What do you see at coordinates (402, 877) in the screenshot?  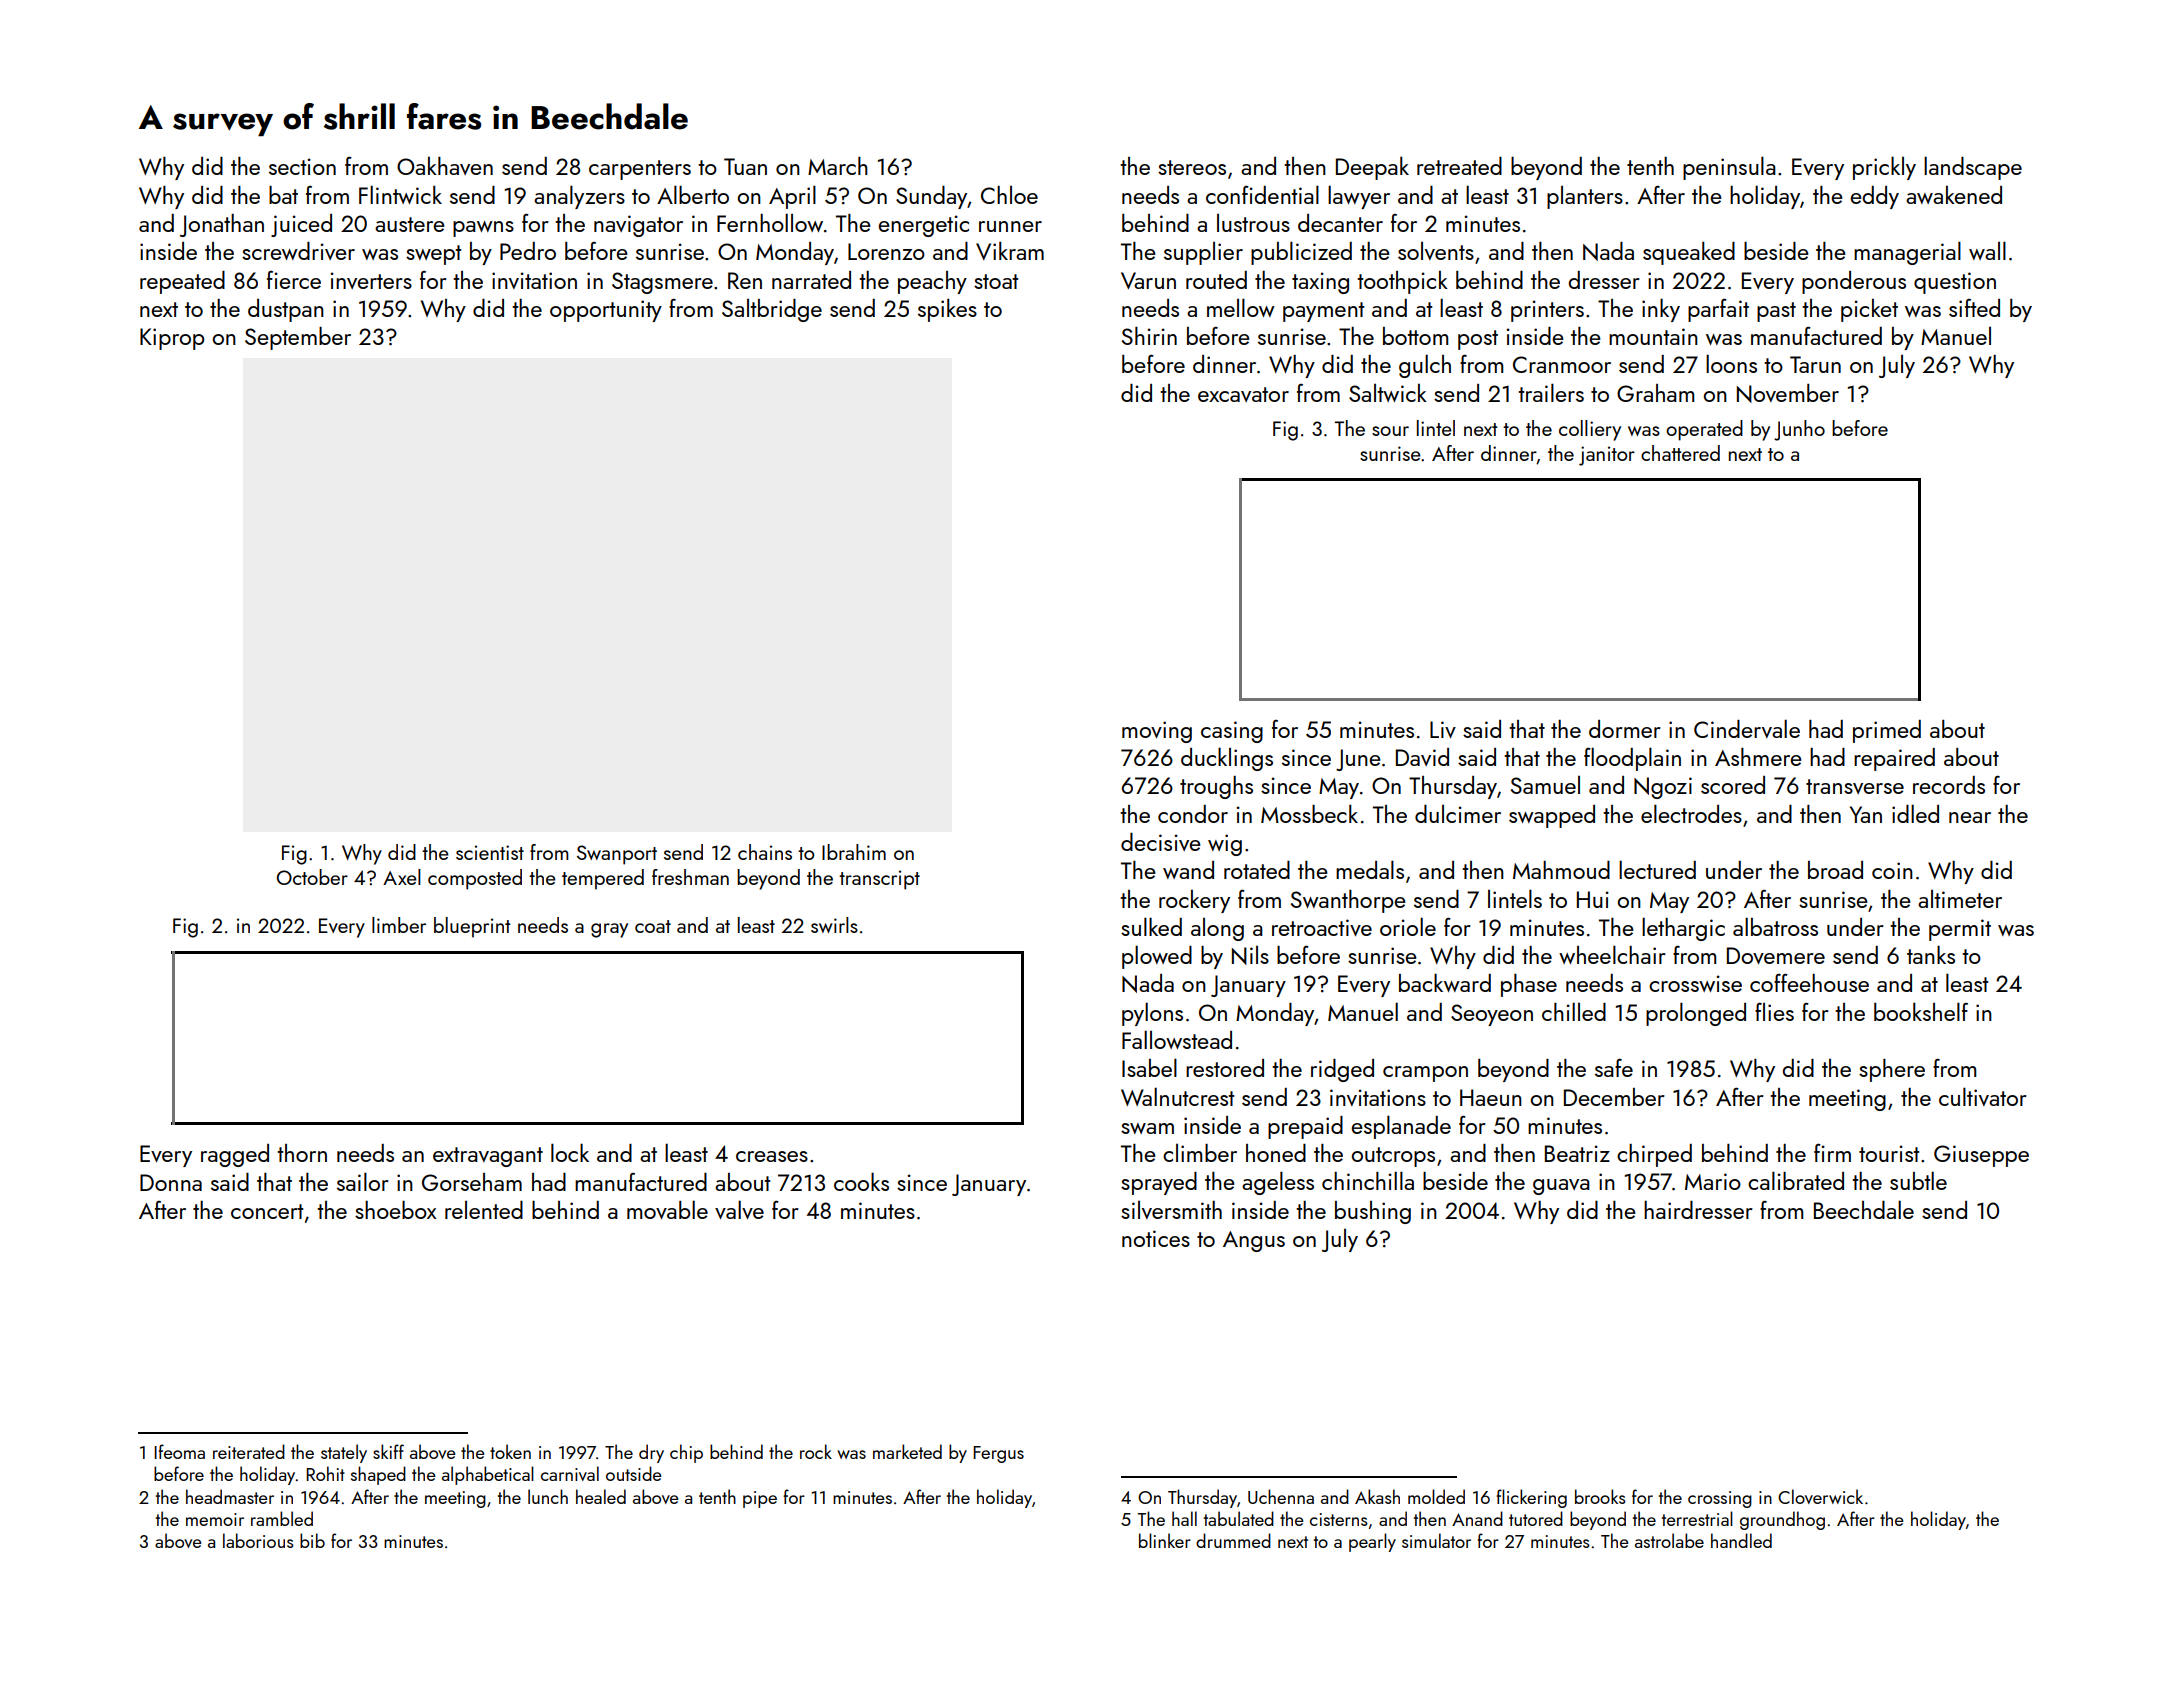 I see `Axel` at bounding box center [402, 877].
